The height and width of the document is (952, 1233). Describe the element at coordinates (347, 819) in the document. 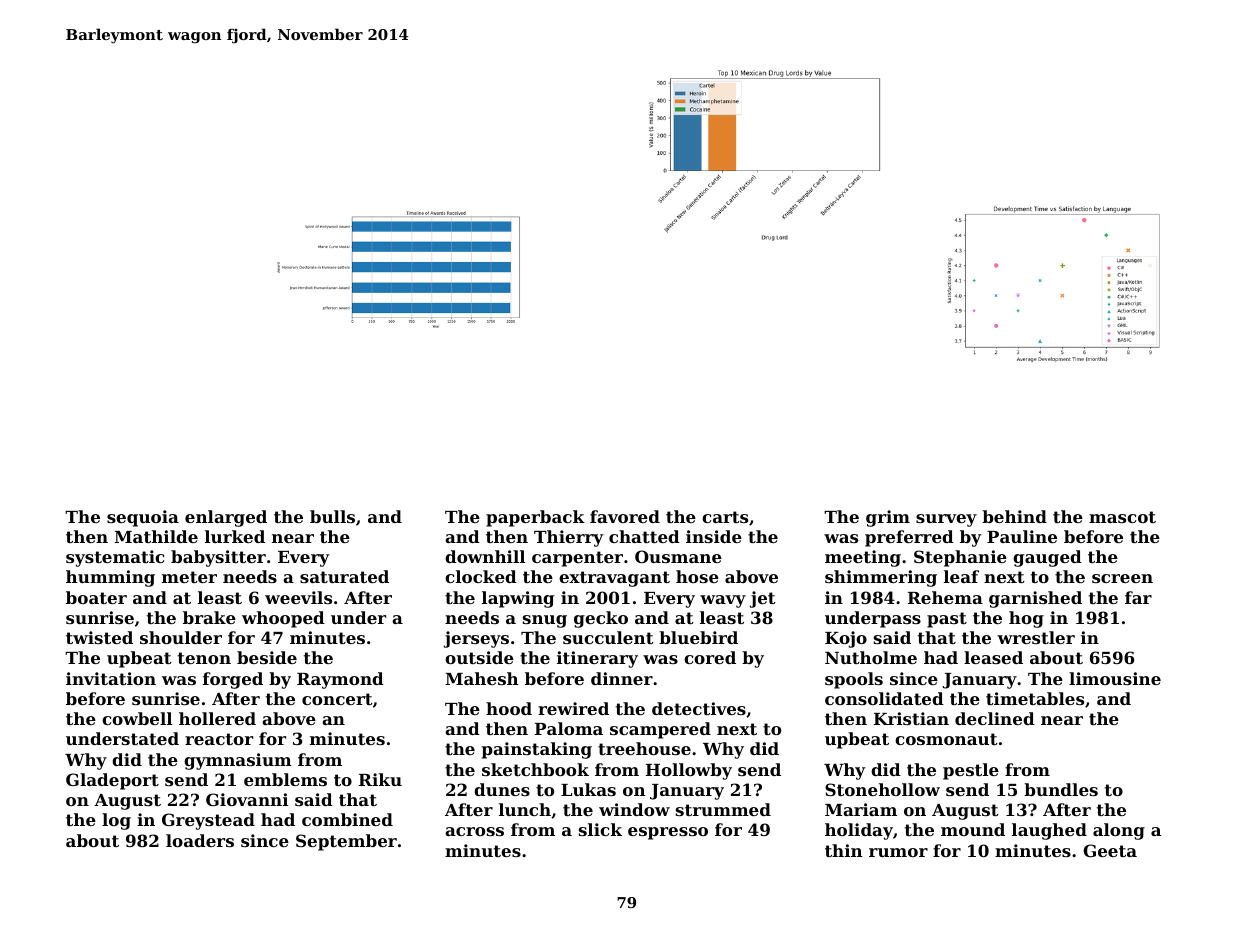

I see `combined` at that location.
